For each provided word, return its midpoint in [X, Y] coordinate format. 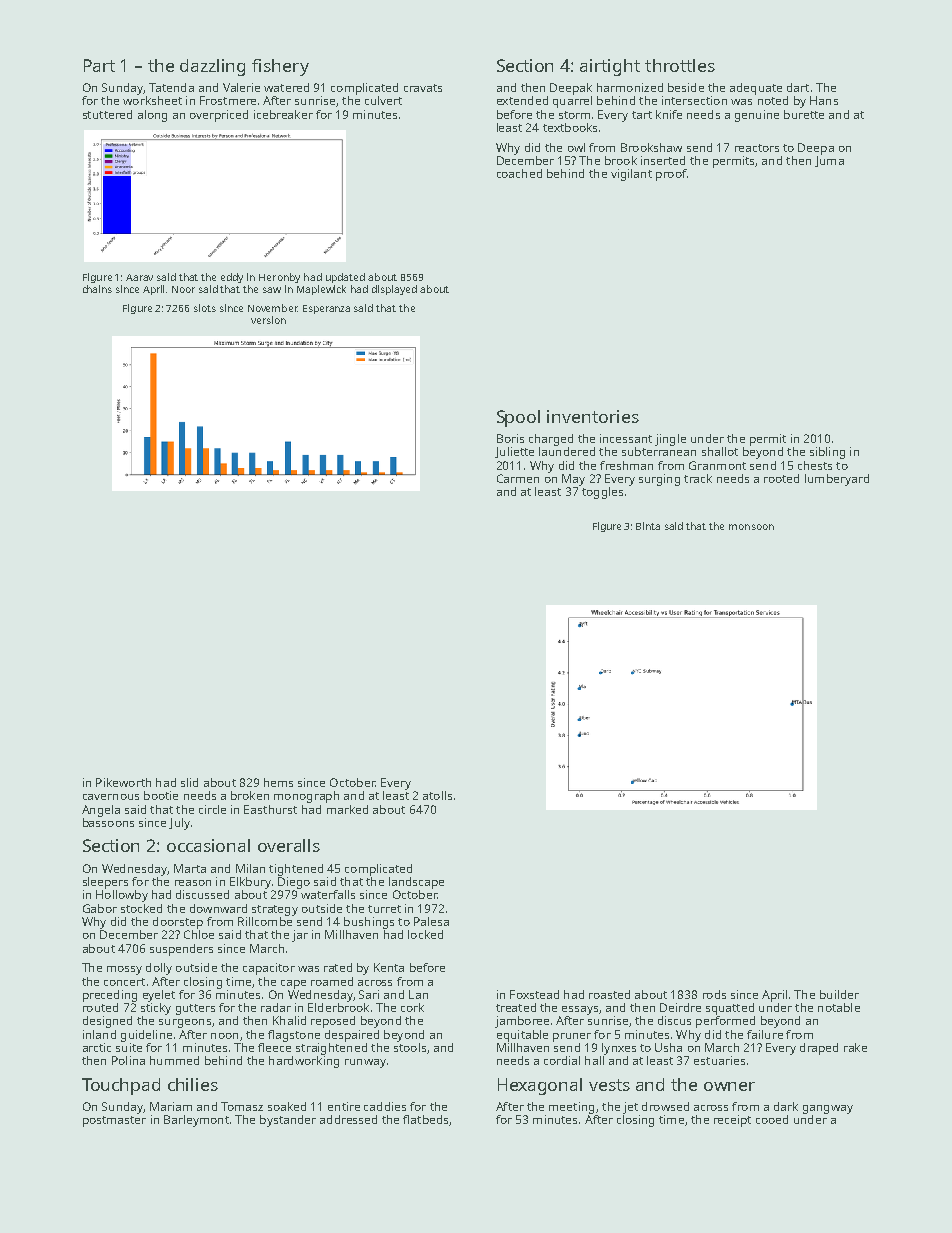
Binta [648, 526]
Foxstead [534, 994]
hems [278, 782]
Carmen [518, 478]
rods [714, 994]
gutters [195, 1009]
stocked [141, 908]
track [698, 478]
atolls [437, 795]
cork [412, 1007]
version [268, 320]
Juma [829, 161]
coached [519, 173]
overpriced [219, 116]
